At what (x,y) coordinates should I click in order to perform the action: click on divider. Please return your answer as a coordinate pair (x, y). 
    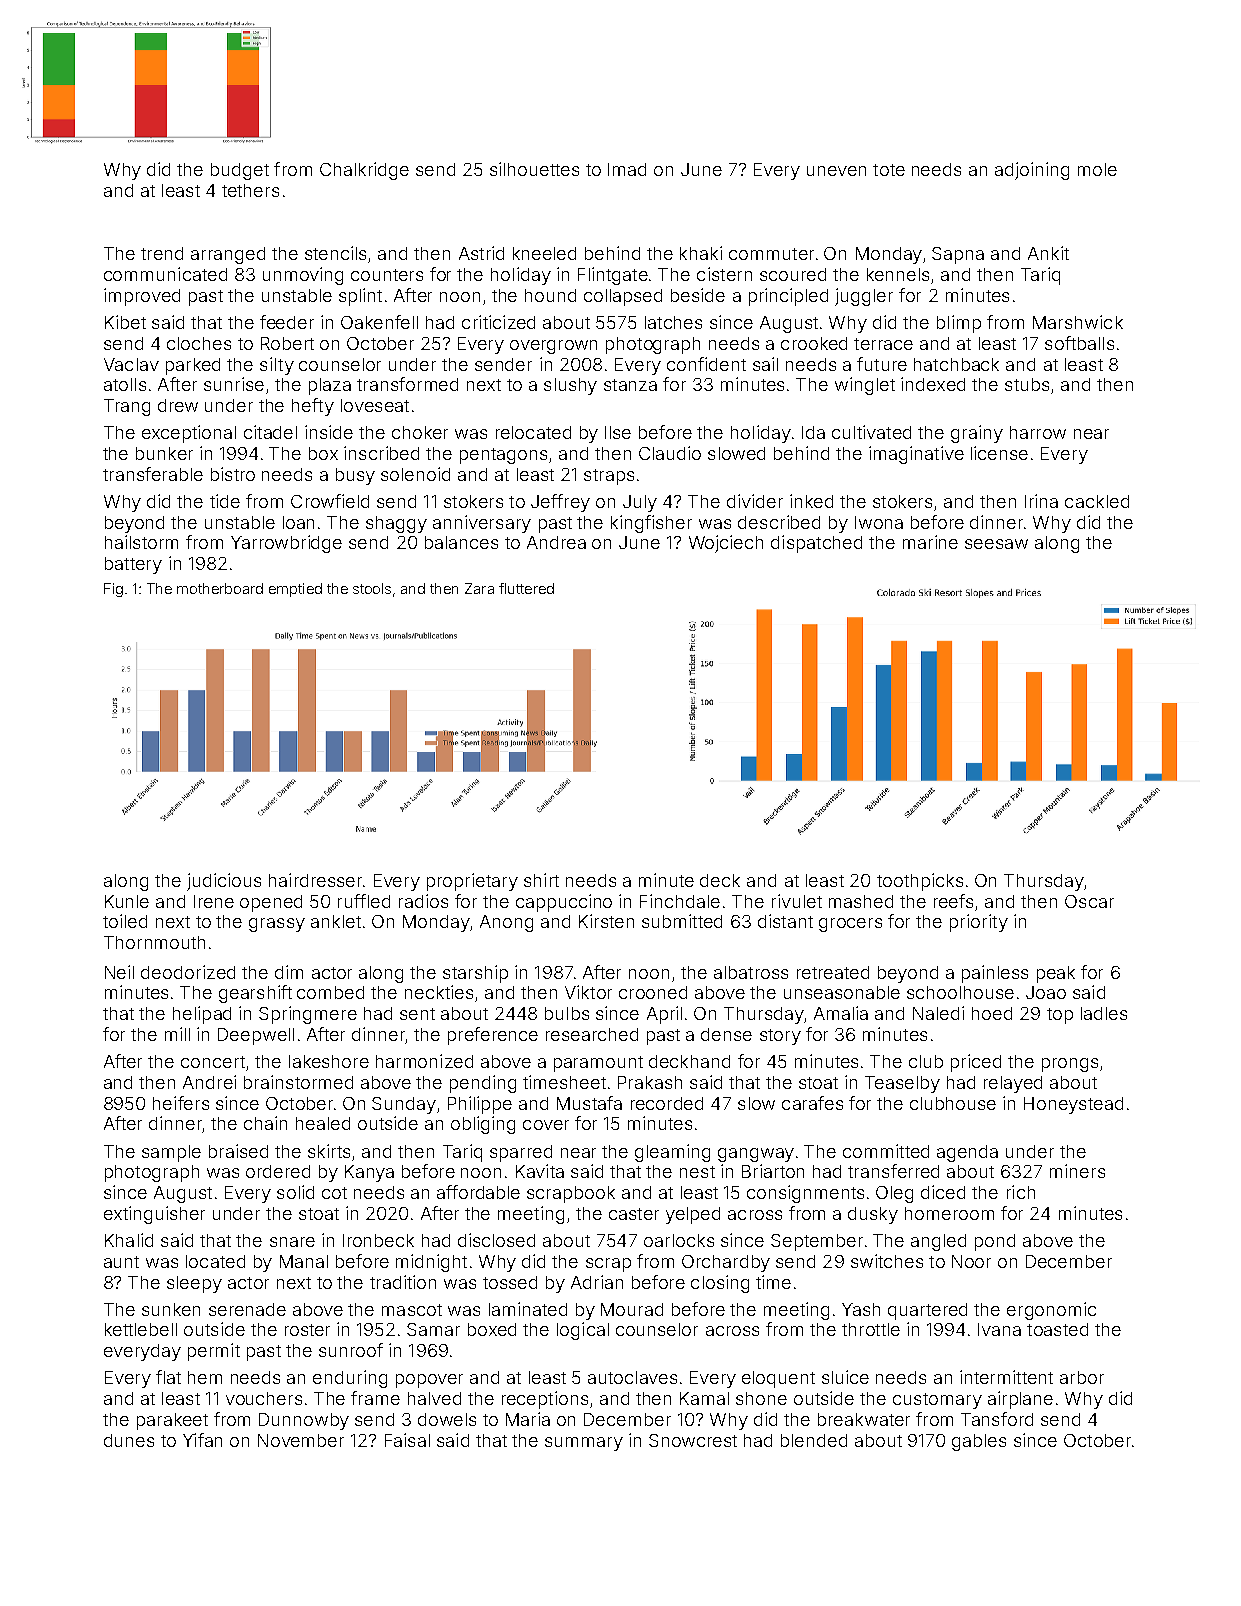
    Looking at the image, I should click on (755, 501).
